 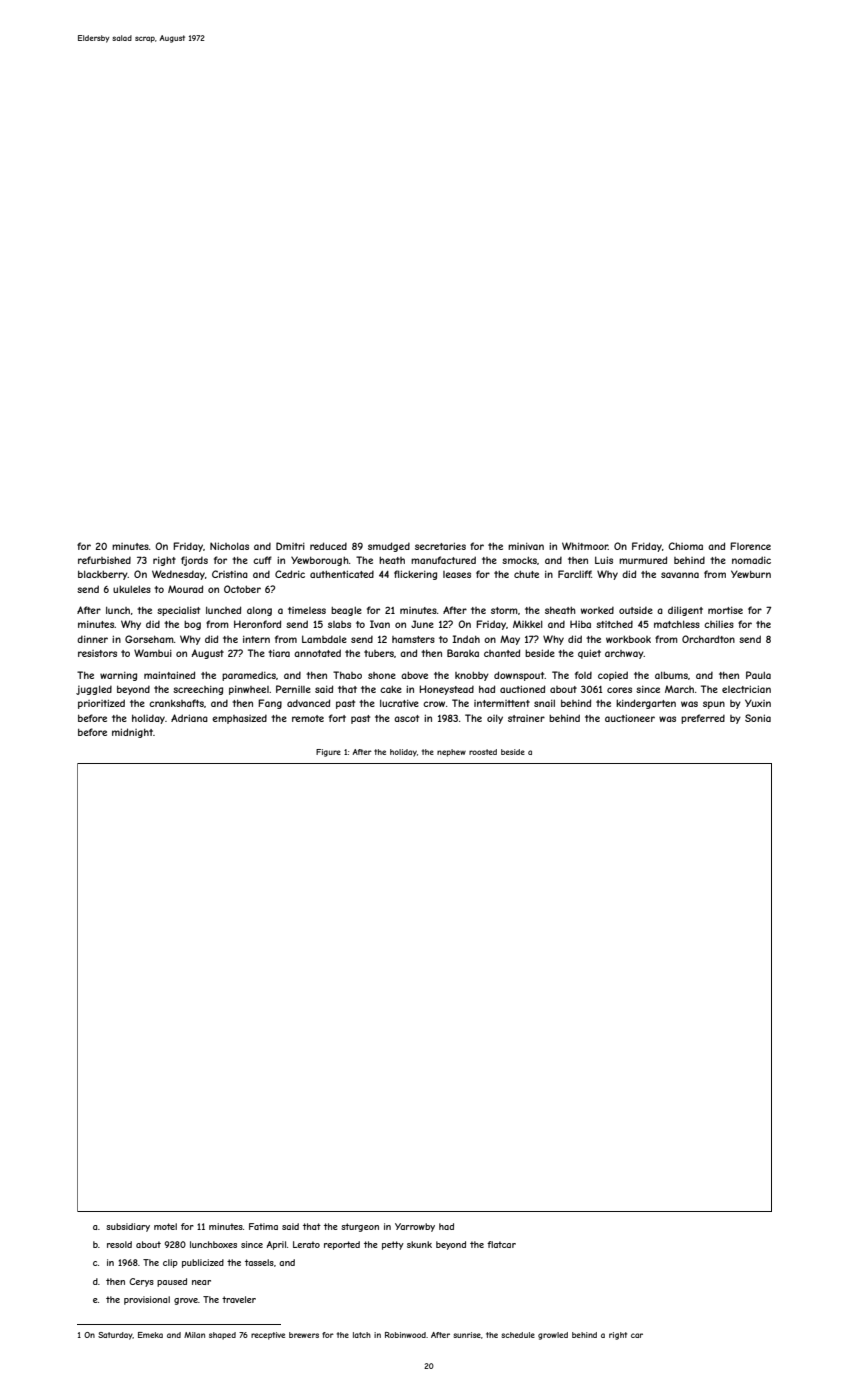 I want to click on Yarrowby, so click(x=415, y=1227).
